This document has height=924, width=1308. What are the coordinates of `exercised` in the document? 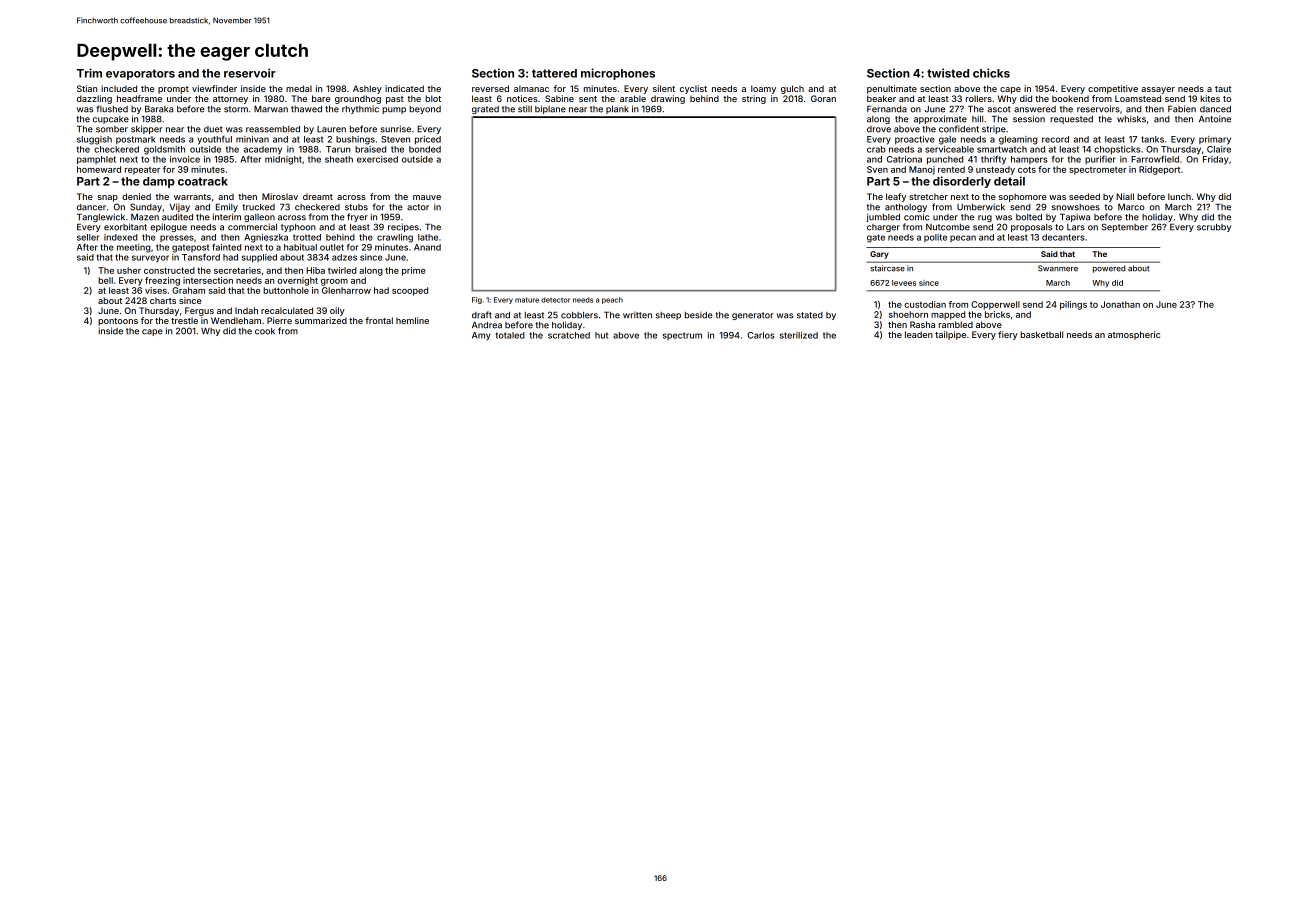 It's located at (377, 159).
